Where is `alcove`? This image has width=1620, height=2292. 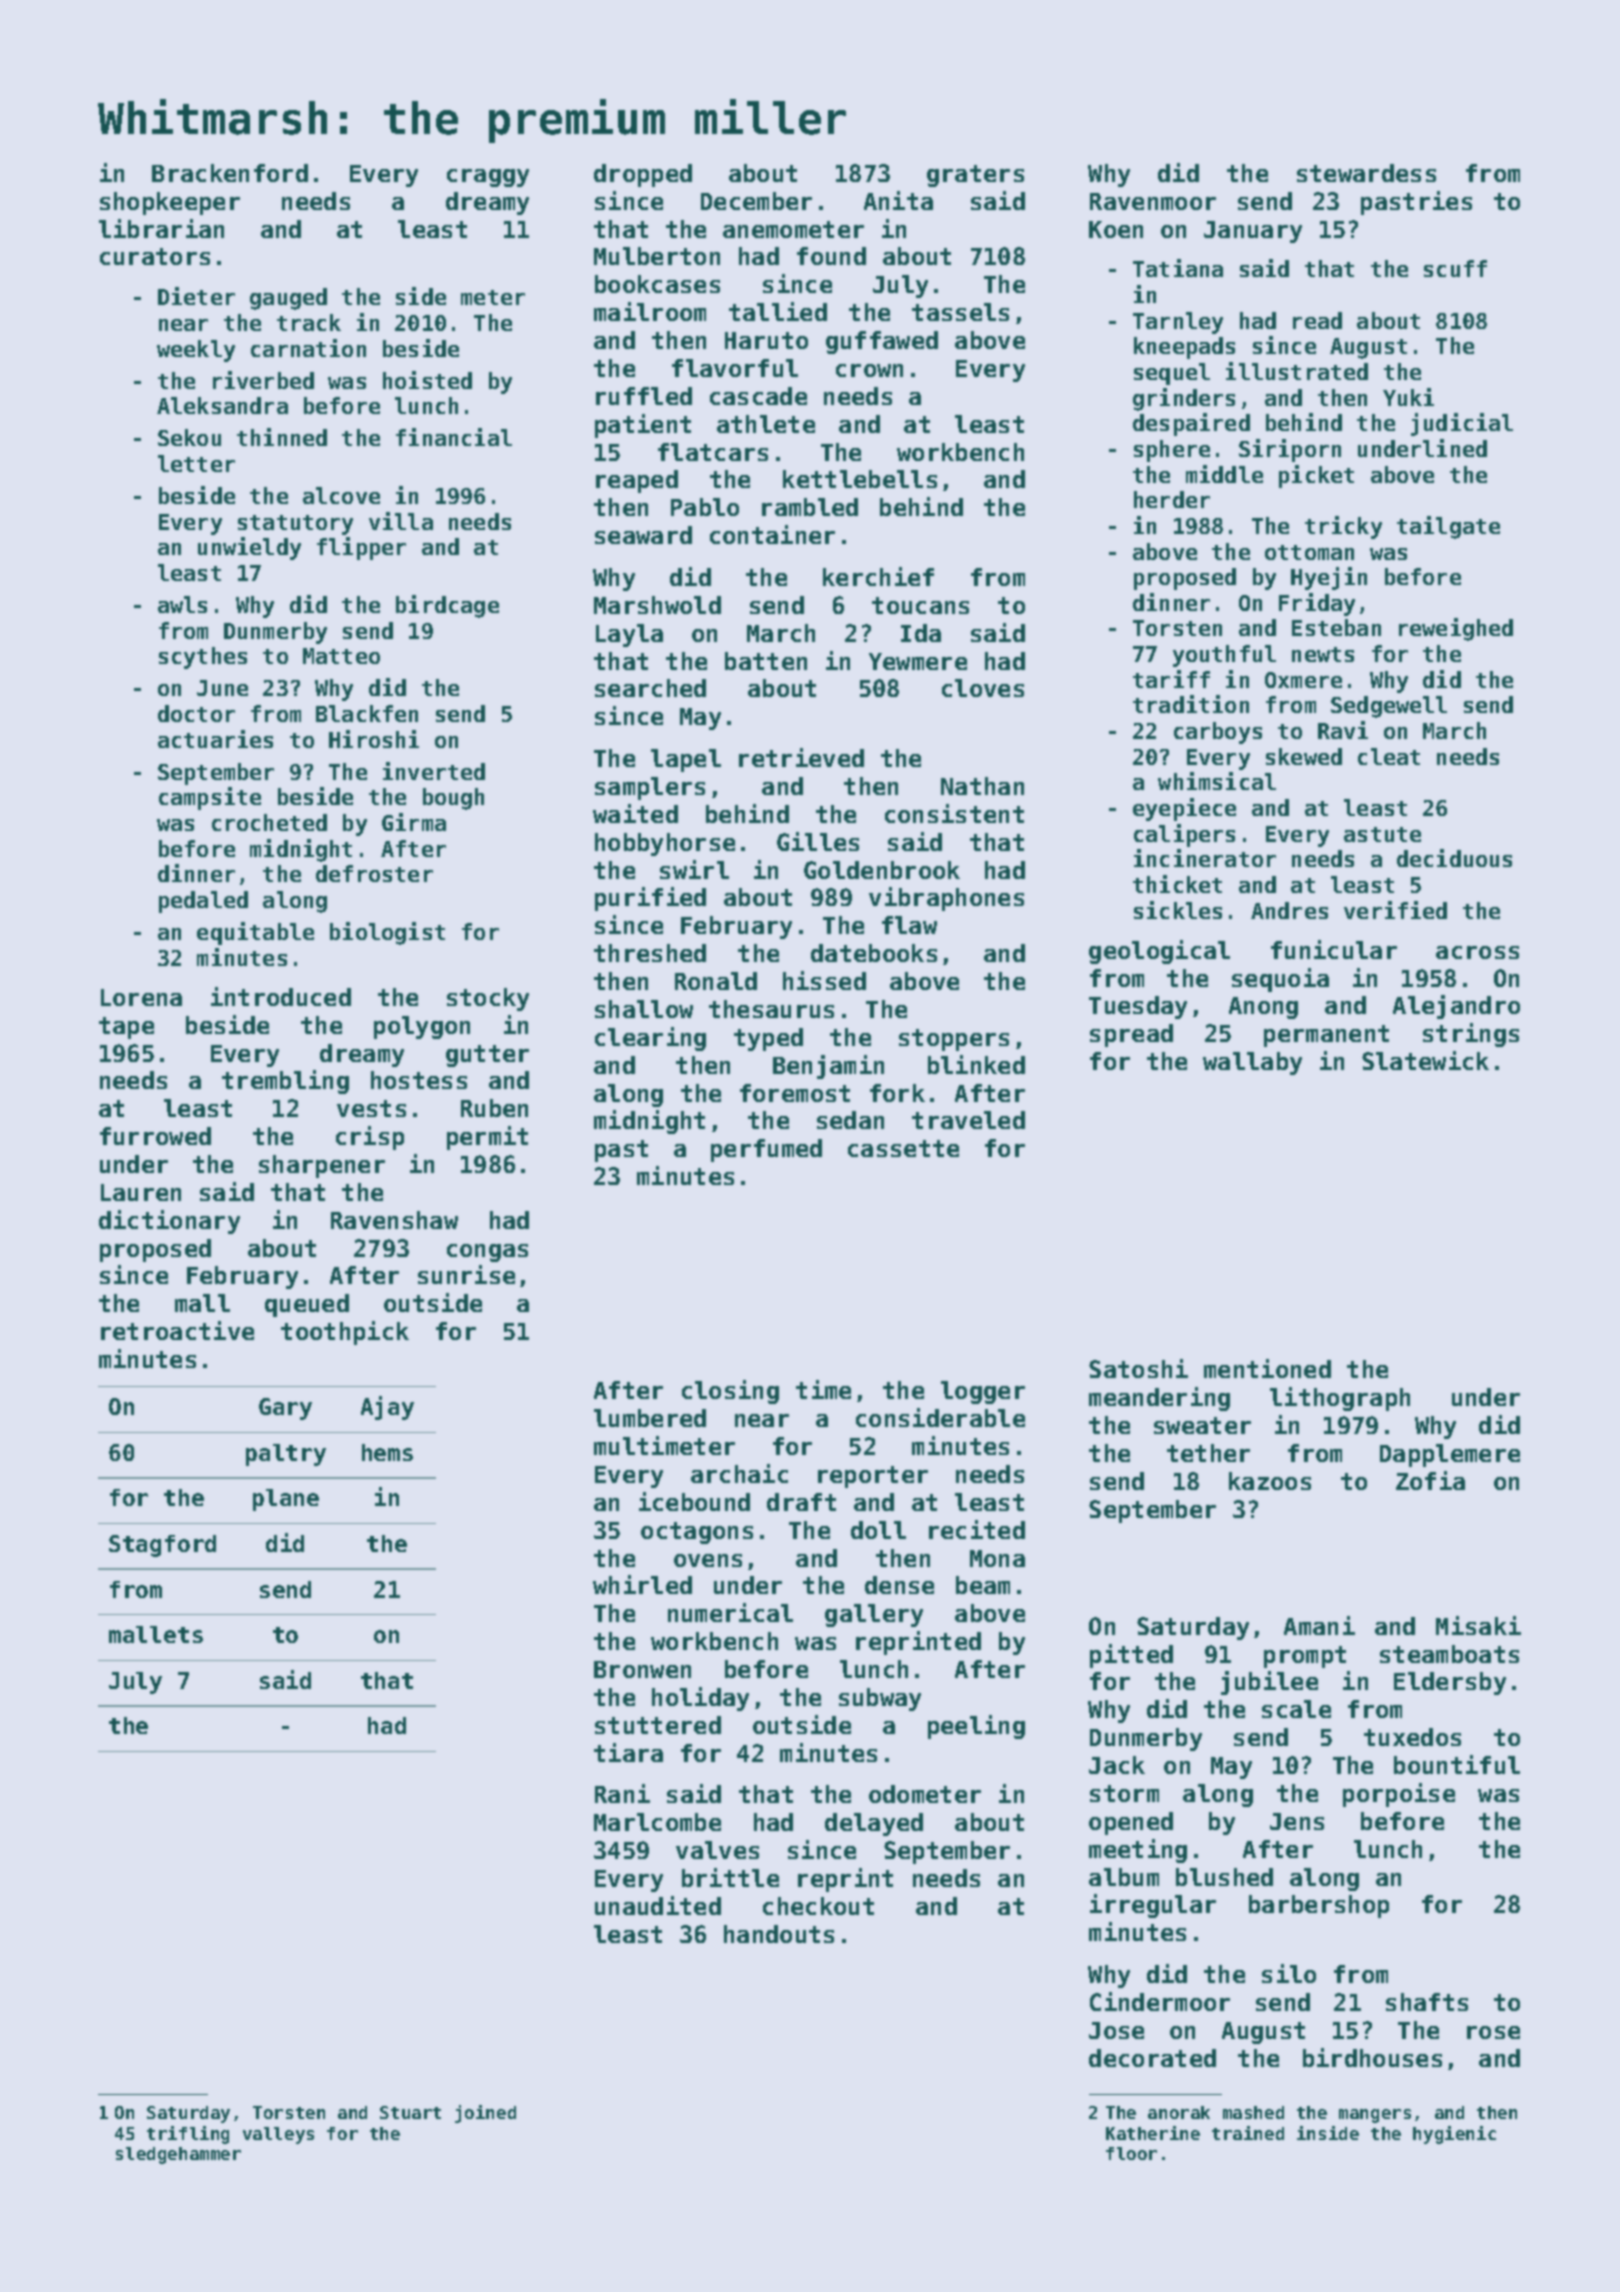
alcove is located at coordinates (341, 495).
